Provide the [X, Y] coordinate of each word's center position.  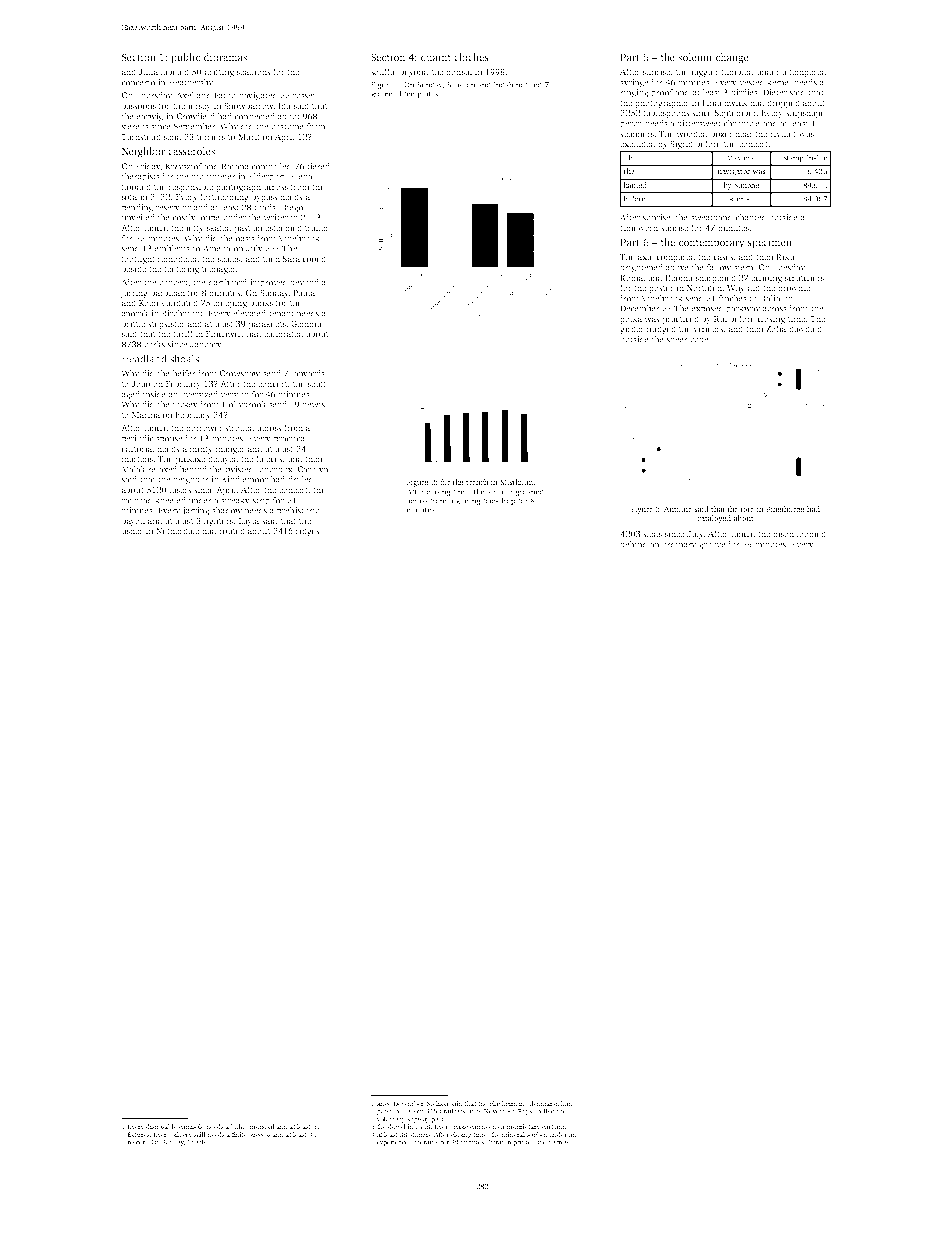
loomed [811, 533]
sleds [652, 533]
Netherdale [177, 530]
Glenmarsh [543, 1103]
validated [179, 302]
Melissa [437, 1103]
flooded [136, 186]
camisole [191, 1126]
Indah [504, 84]
